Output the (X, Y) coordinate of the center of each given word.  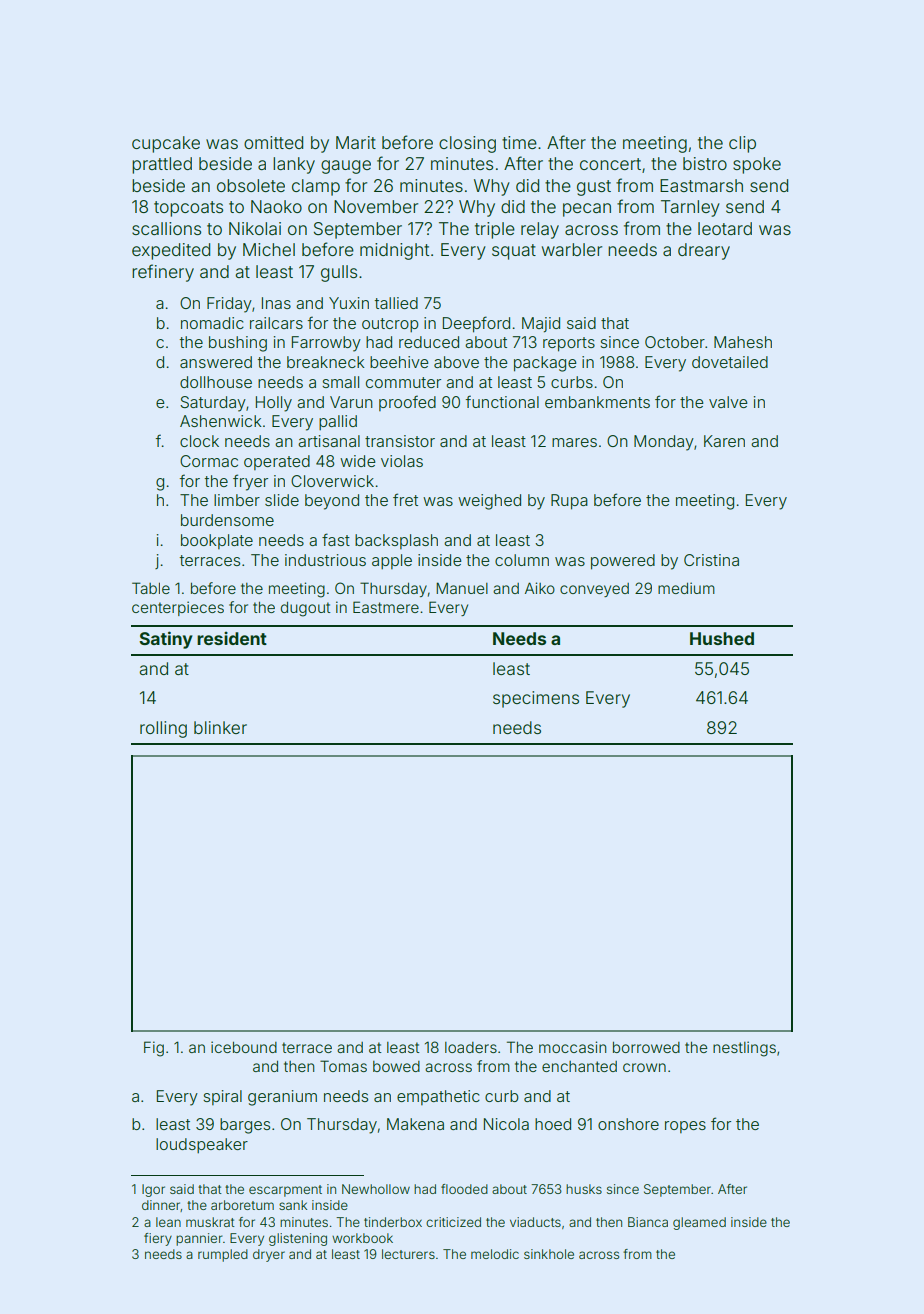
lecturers (408, 1254)
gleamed (699, 1223)
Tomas (343, 1066)
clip (742, 144)
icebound (244, 1047)
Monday (664, 443)
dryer (269, 1255)
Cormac (209, 461)
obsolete (251, 185)
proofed (407, 403)
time (519, 142)
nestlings (744, 1049)
